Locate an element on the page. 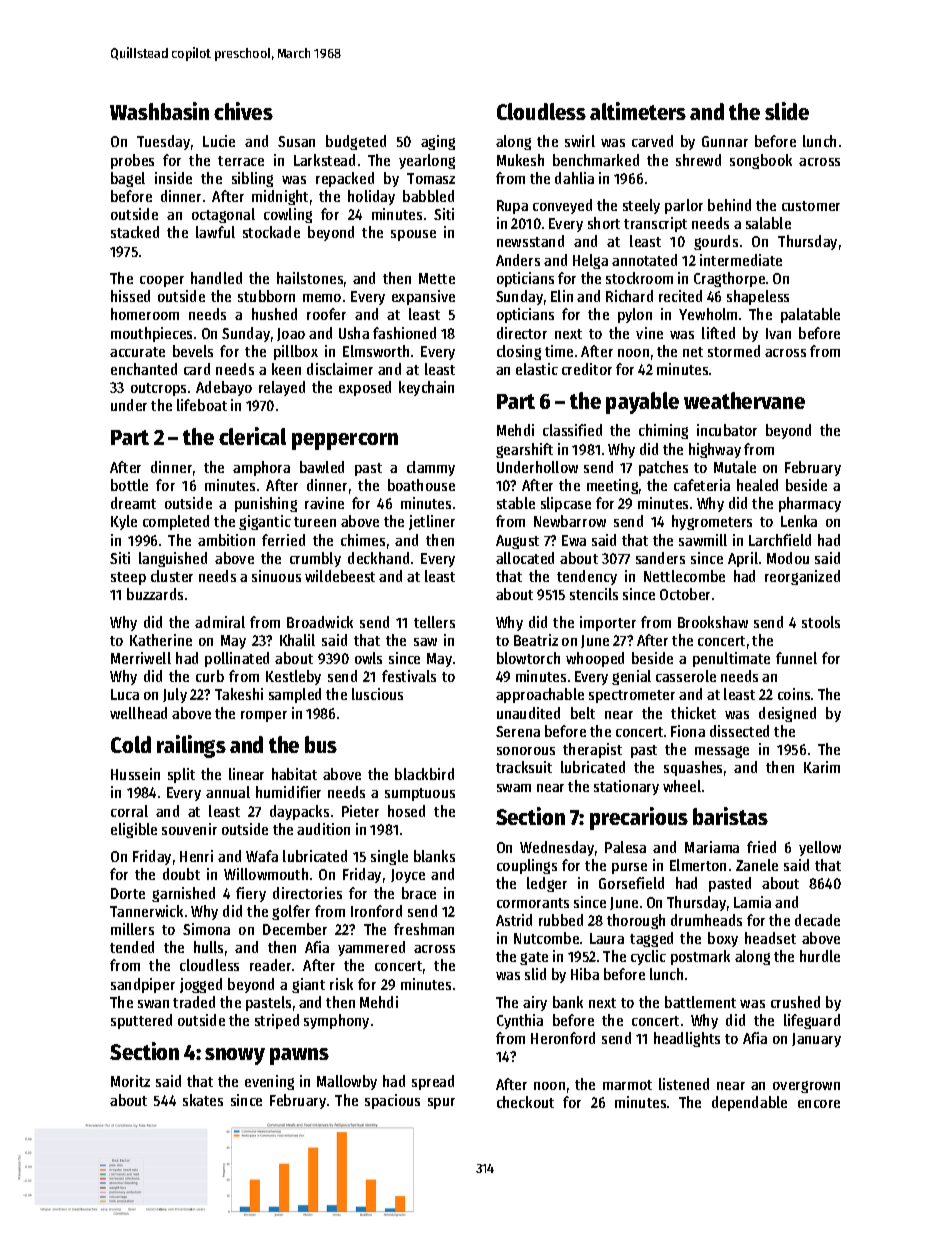 The image size is (952, 1233). funnel is located at coordinates (796, 658).
